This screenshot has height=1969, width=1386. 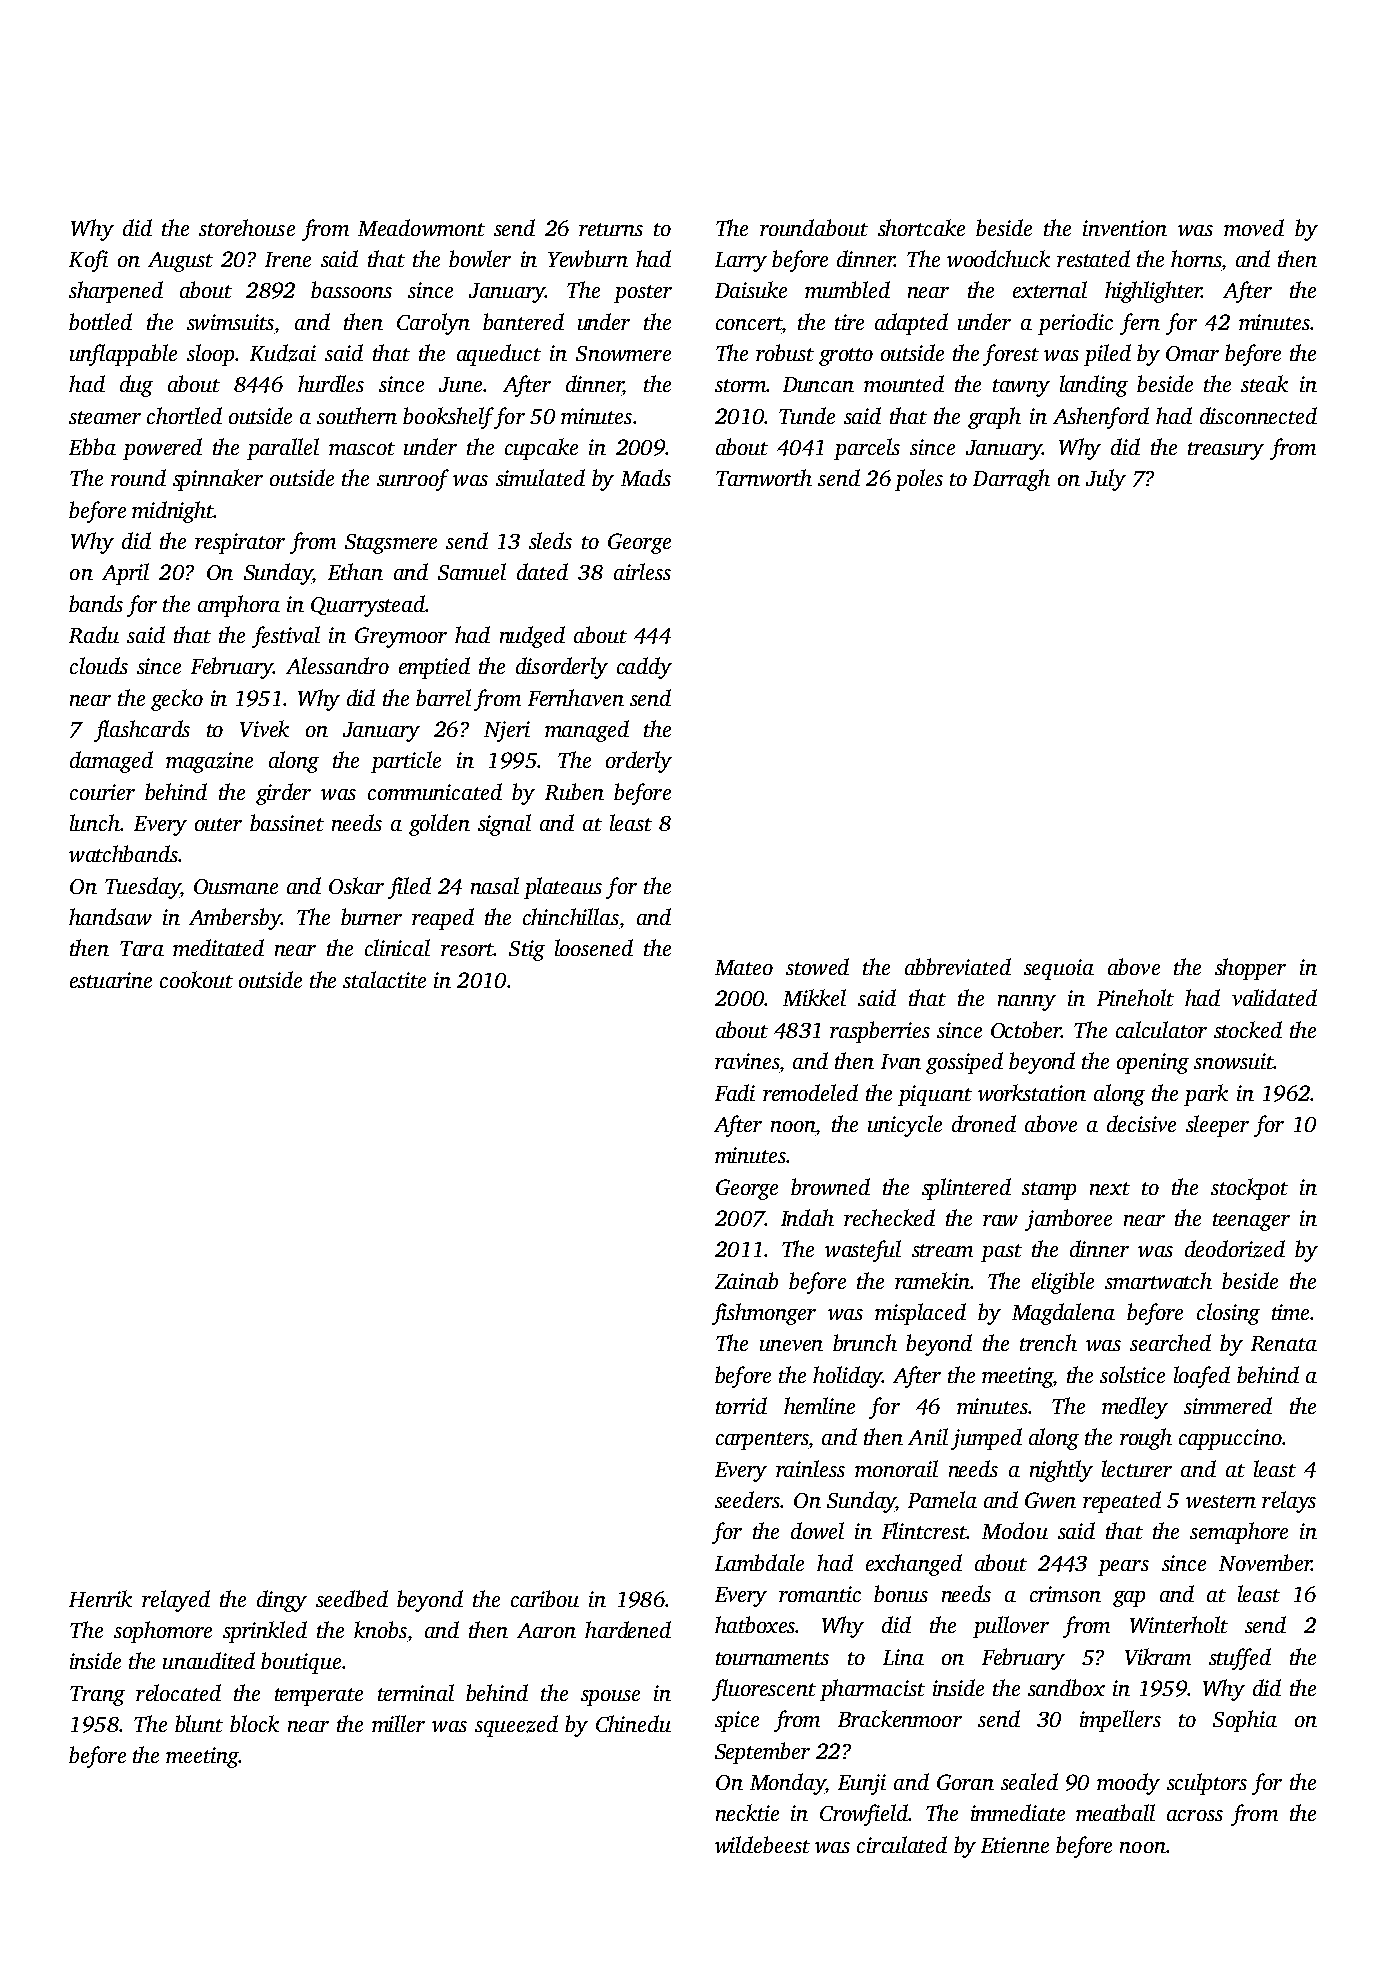 I want to click on handsaw, so click(x=110, y=916).
